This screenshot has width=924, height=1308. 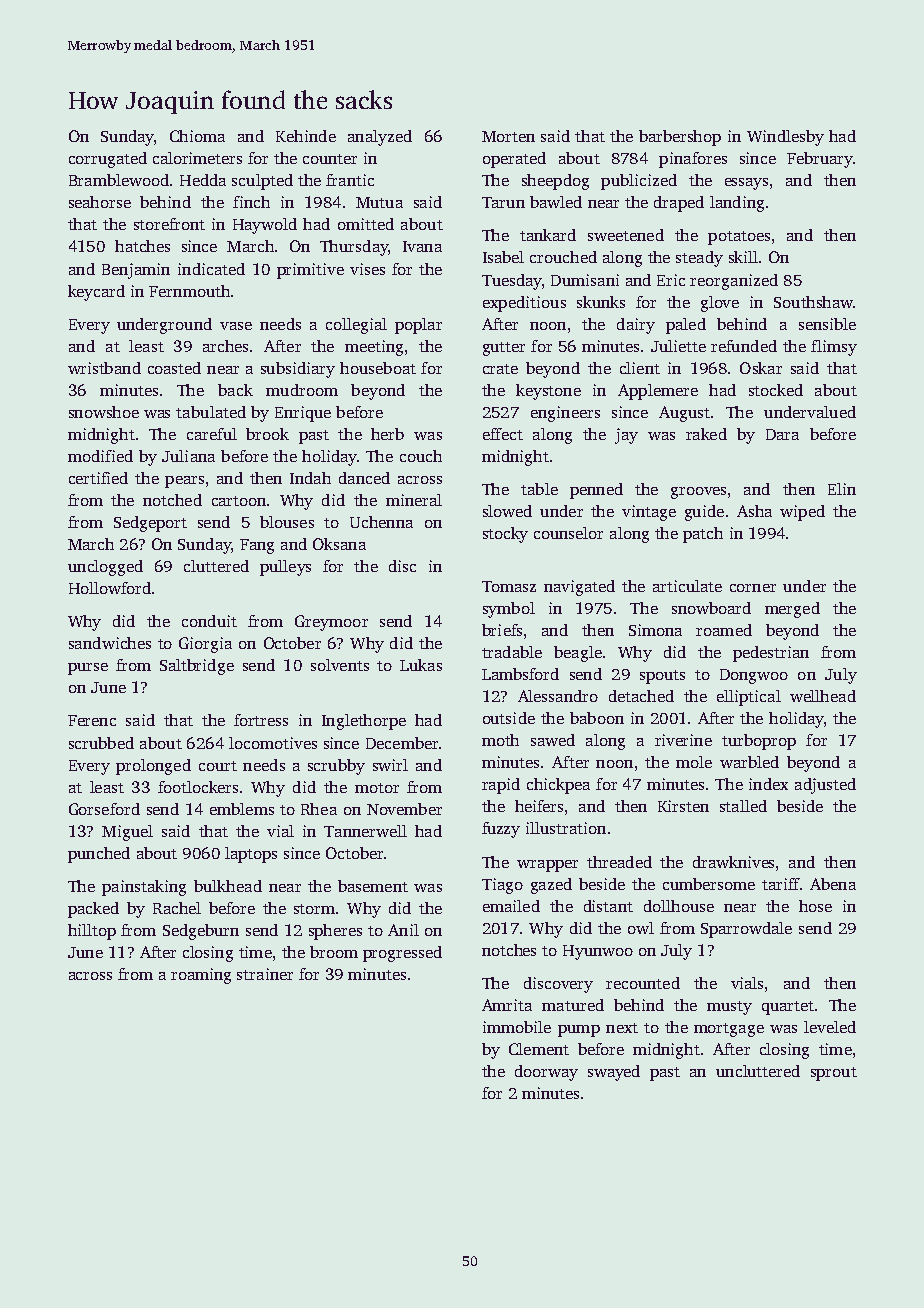 I want to click on Kehinde, so click(x=306, y=136).
